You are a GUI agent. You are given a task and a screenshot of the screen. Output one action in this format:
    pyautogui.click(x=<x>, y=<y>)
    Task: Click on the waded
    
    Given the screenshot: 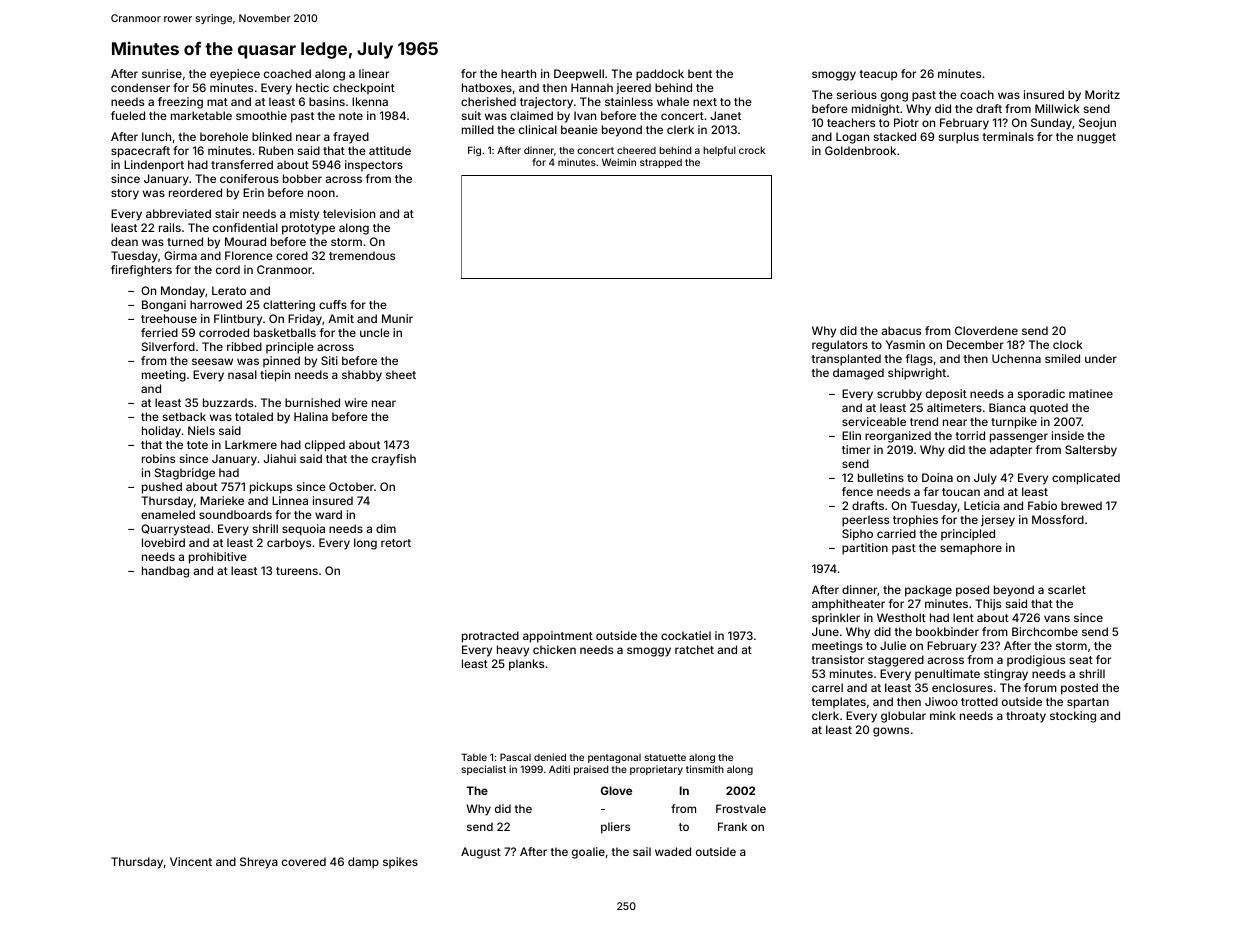 What is the action you would take?
    pyautogui.click(x=673, y=851)
